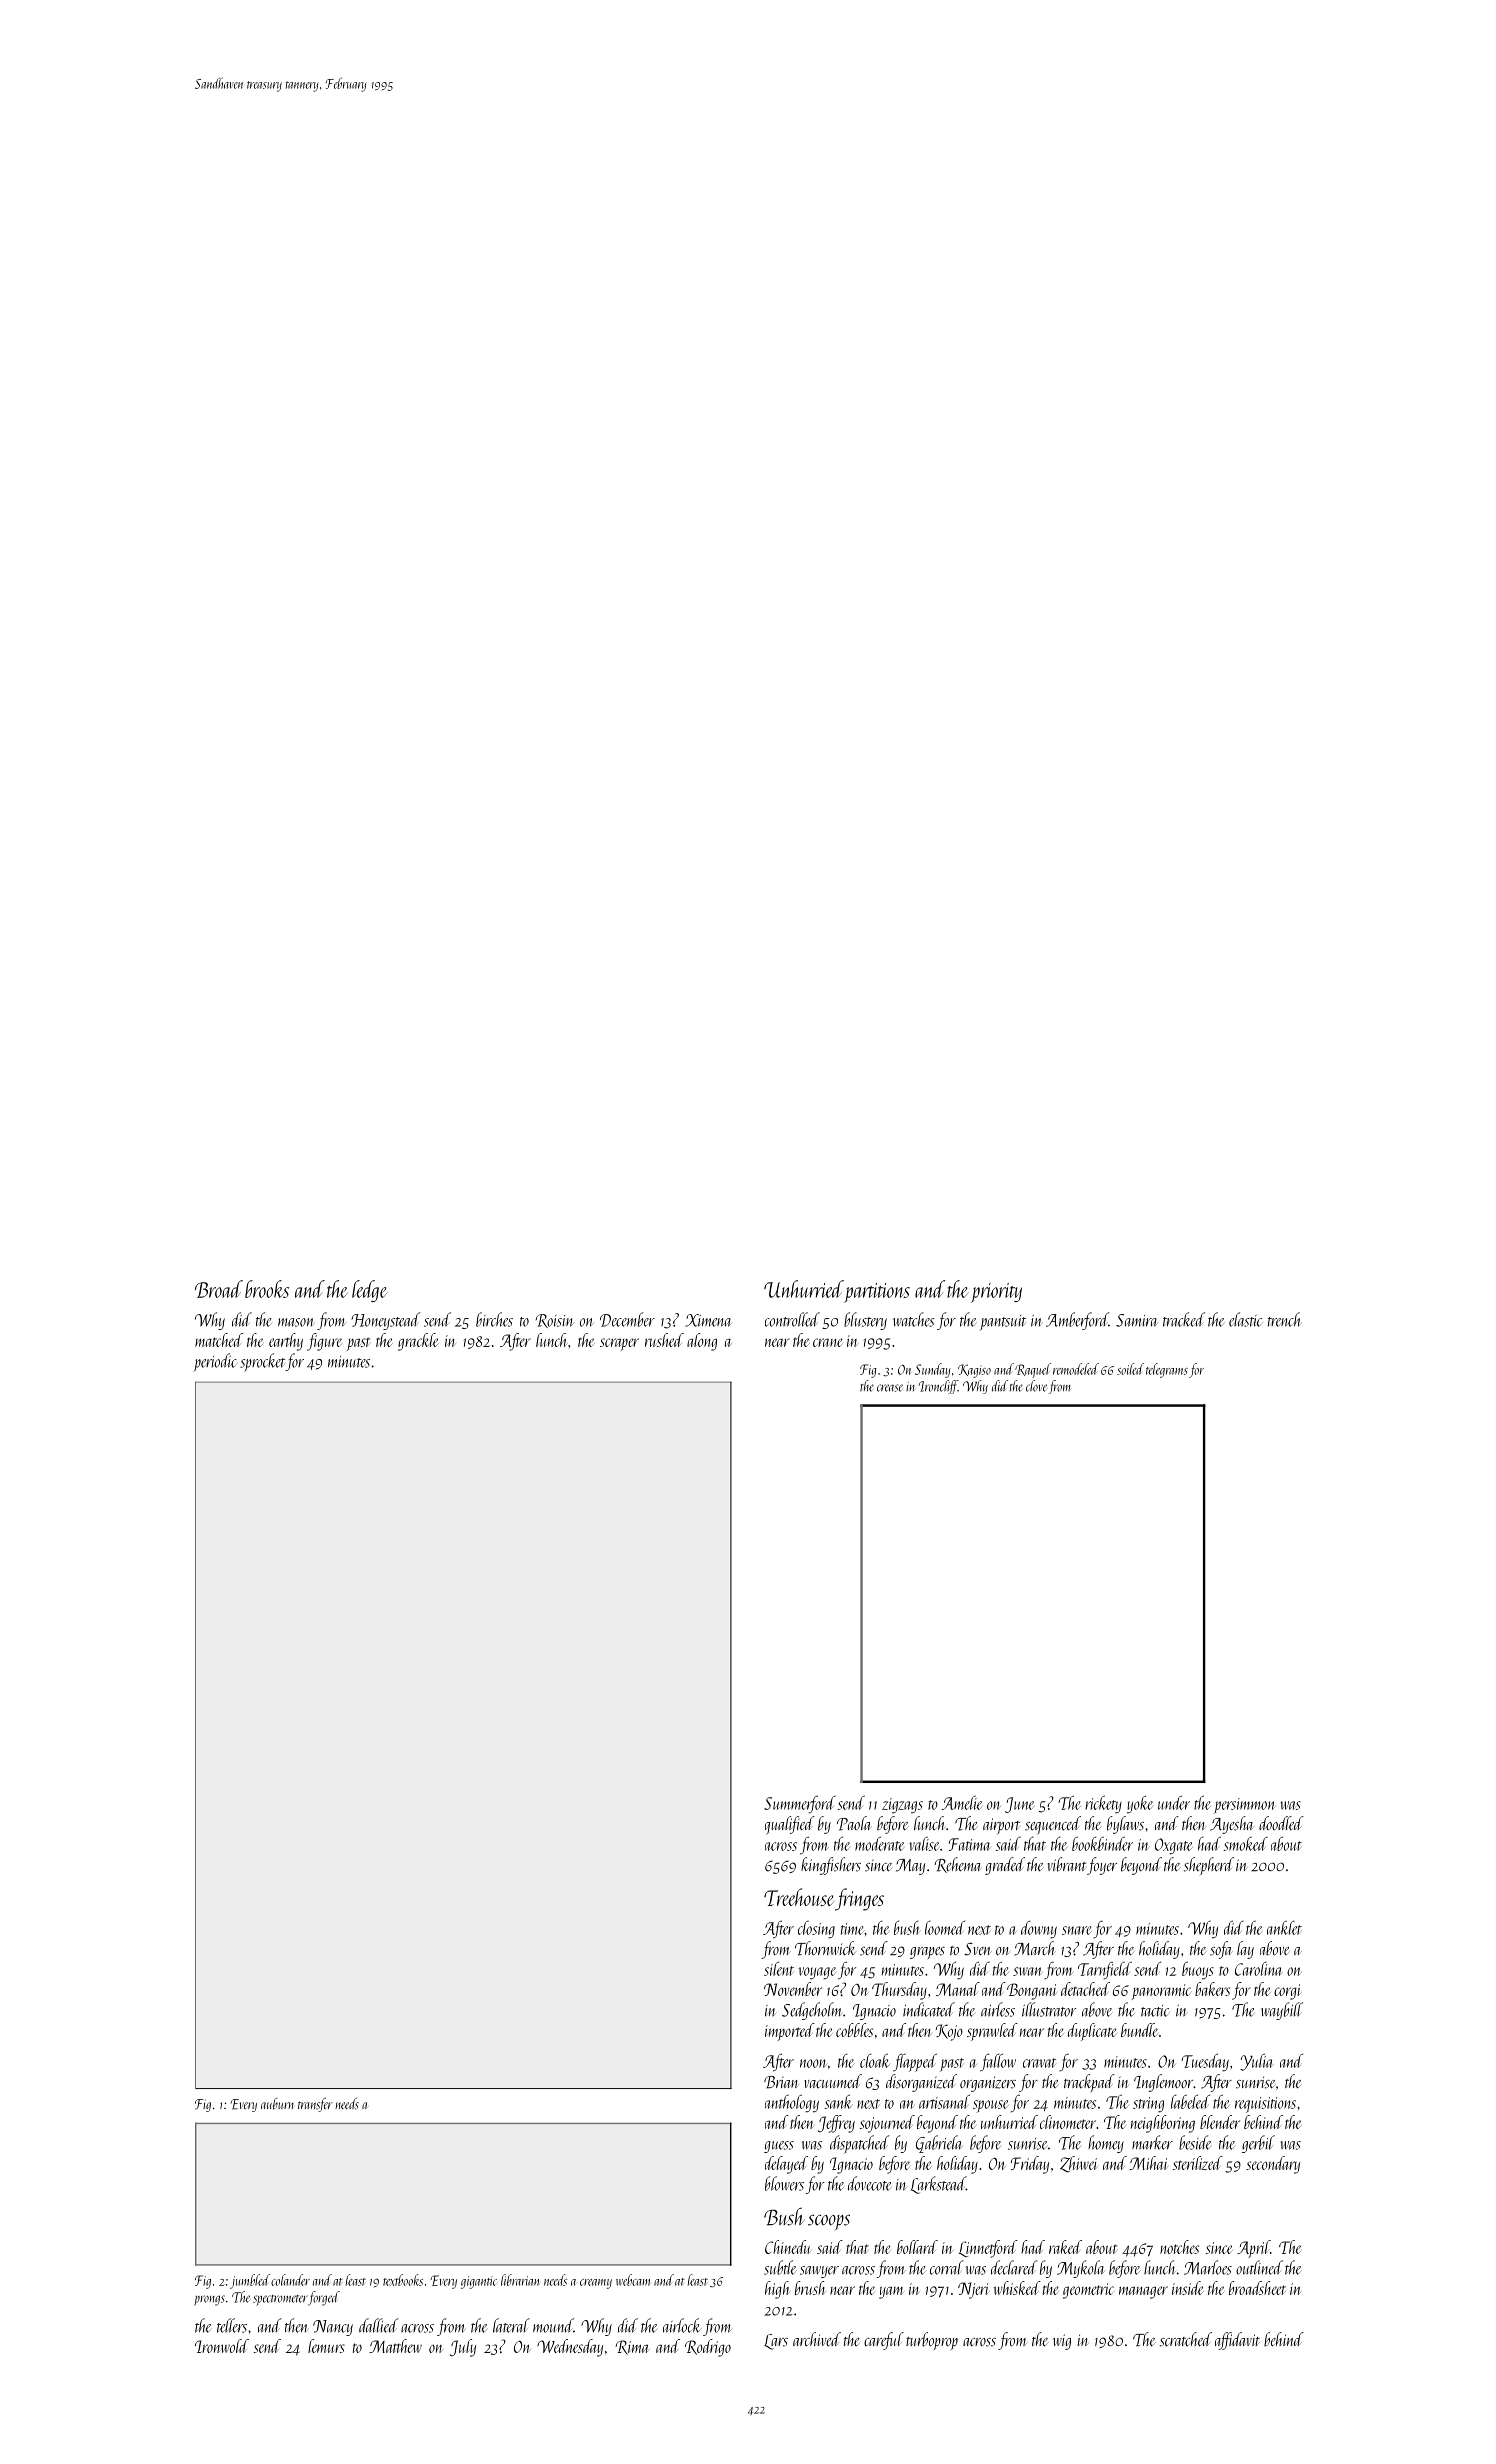 This screenshot has width=1496, height=2464. Describe the element at coordinates (890, 1388) in the screenshot. I see `crease` at that location.
